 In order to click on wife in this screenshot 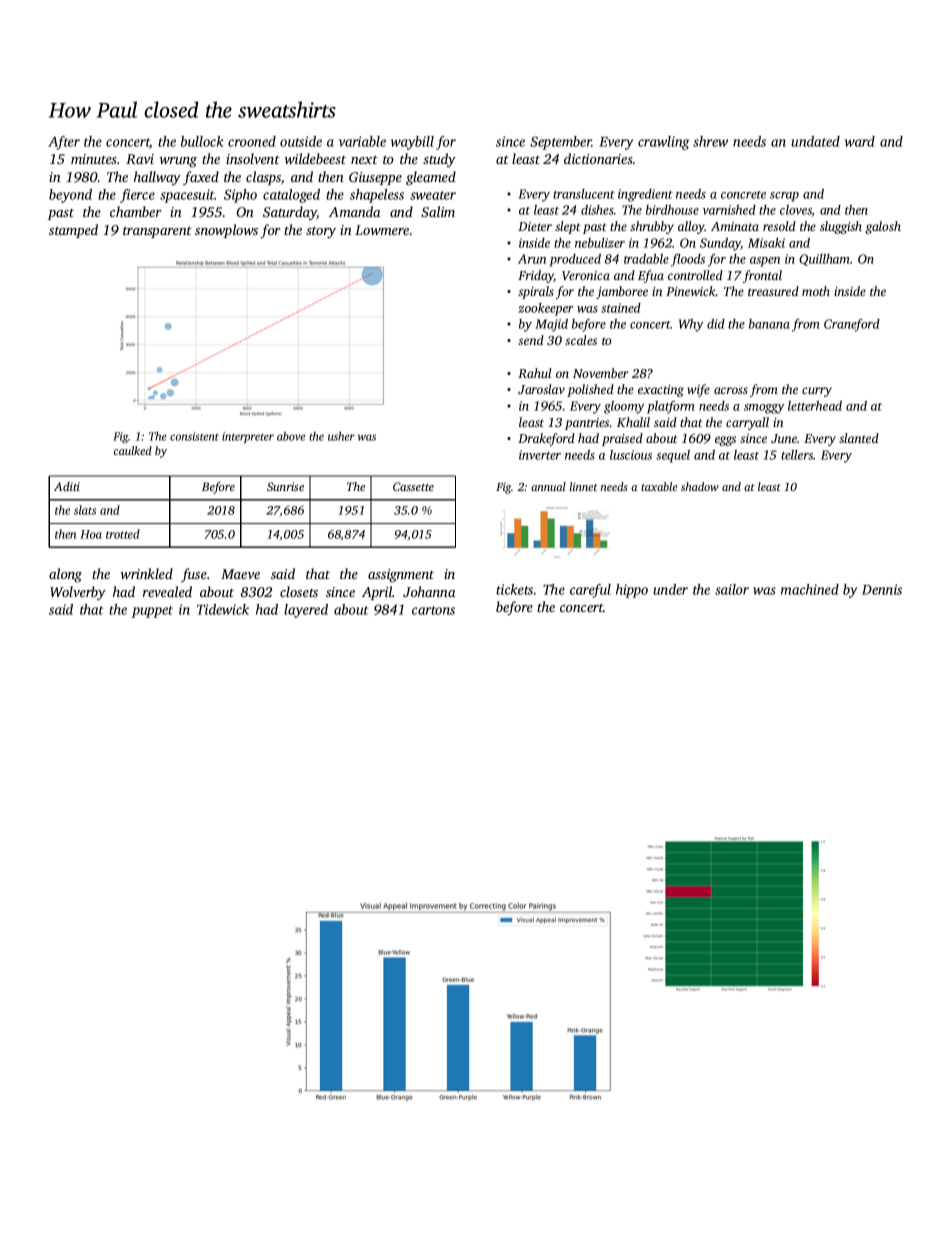, I will do `click(698, 390)`.
